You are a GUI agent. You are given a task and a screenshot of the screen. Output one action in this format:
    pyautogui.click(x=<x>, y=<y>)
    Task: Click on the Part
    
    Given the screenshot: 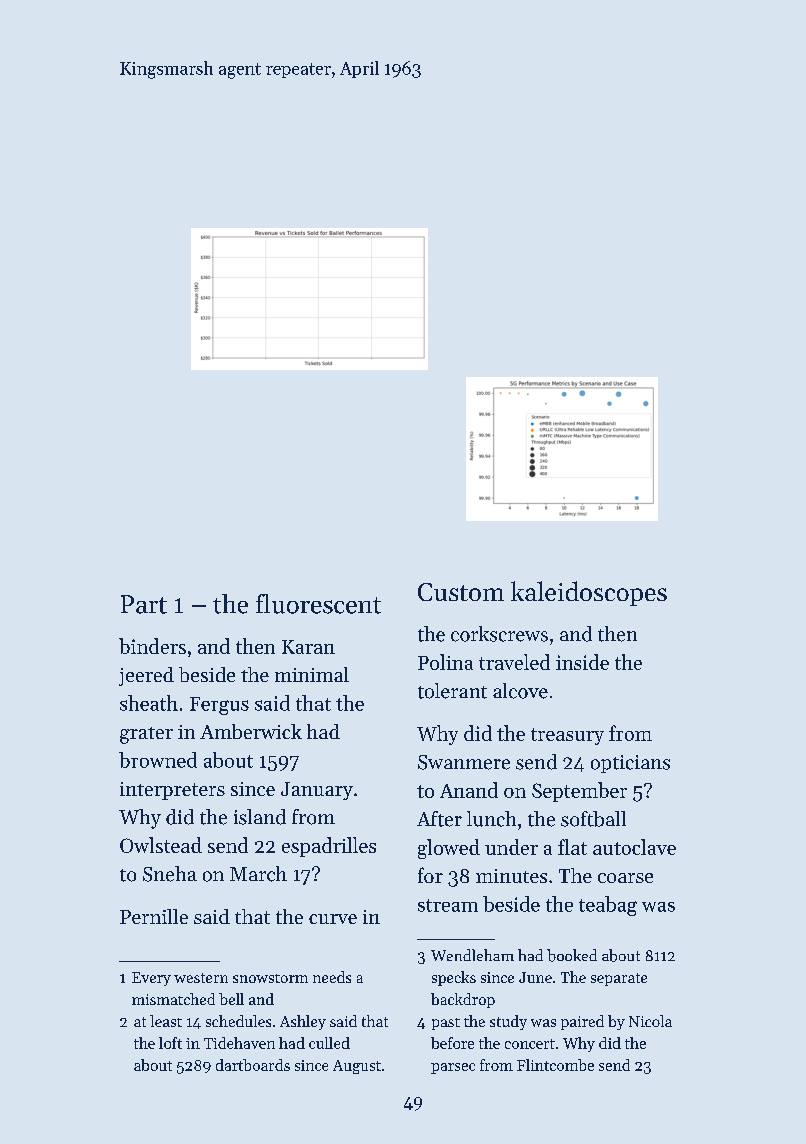 What is the action you would take?
    pyautogui.click(x=144, y=604)
